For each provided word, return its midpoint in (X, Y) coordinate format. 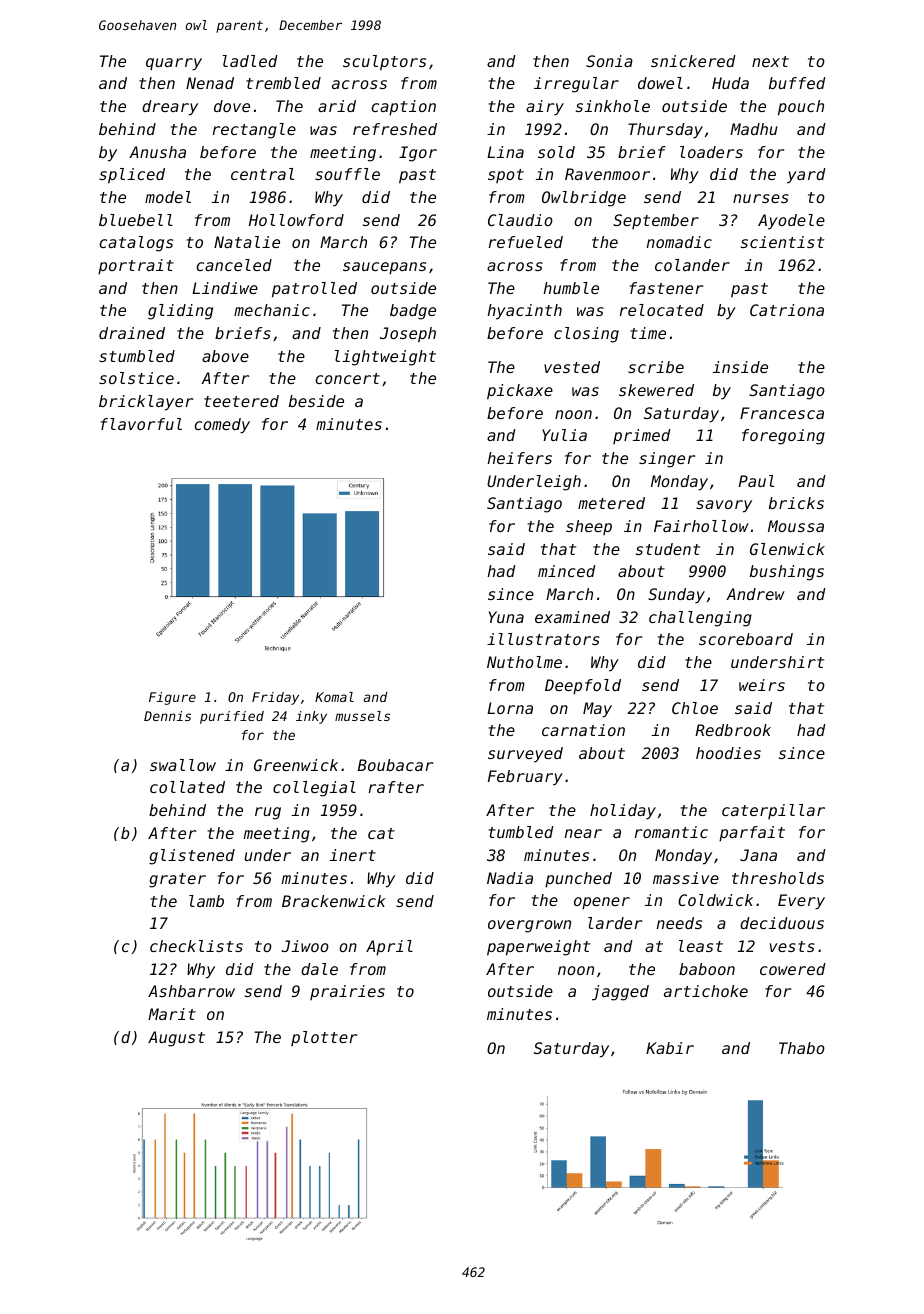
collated (187, 787)
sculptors (384, 63)
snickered (693, 61)
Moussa (796, 526)
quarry (174, 64)
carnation (583, 730)
